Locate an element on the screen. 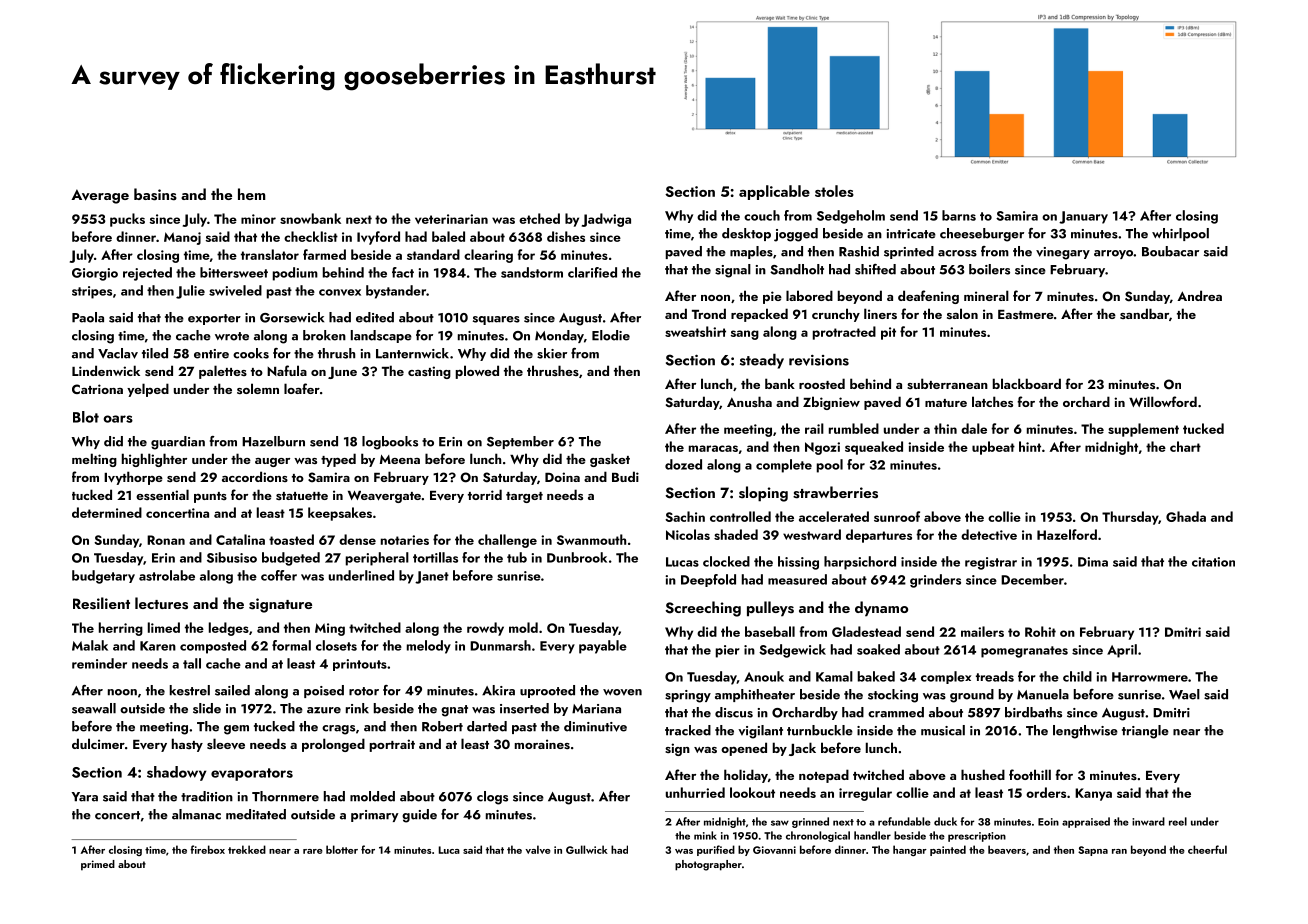  Dunbrook is located at coordinates (577, 557).
